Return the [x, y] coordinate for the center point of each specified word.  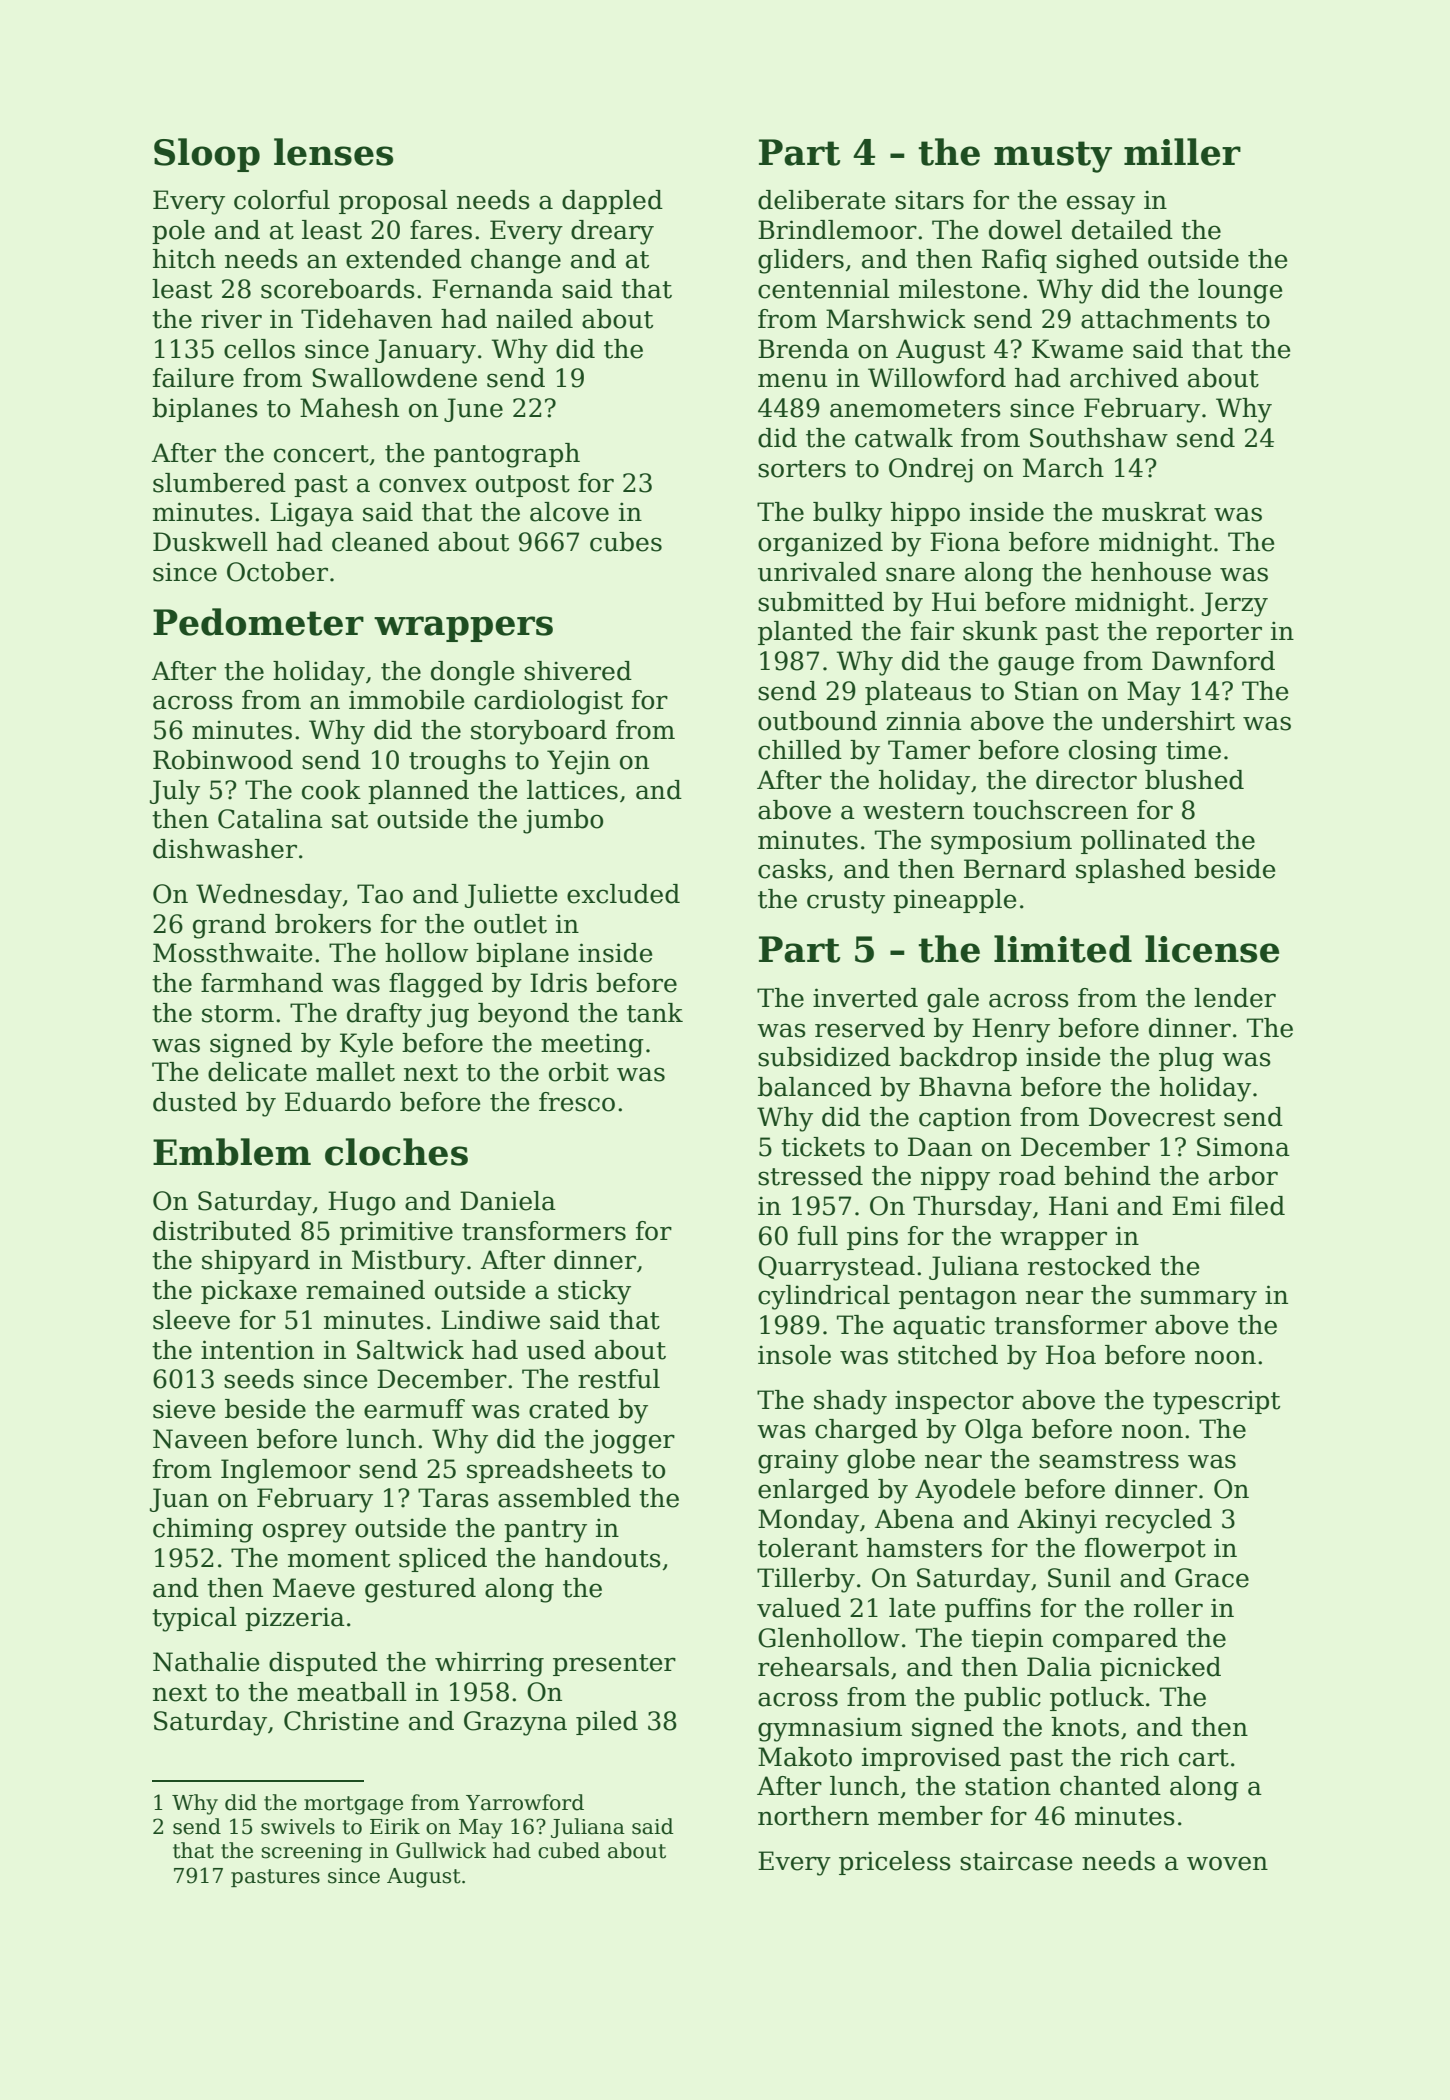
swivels [298, 1826]
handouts [603, 1558]
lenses [333, 152]
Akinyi [1057, 1521]
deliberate [821, 200]
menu [793, 380]
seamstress [1109, 1460]
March [1063, 468]
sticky [594, 1292]
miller [1182, 152]
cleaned [380, 542]
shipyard [256, 1262]
